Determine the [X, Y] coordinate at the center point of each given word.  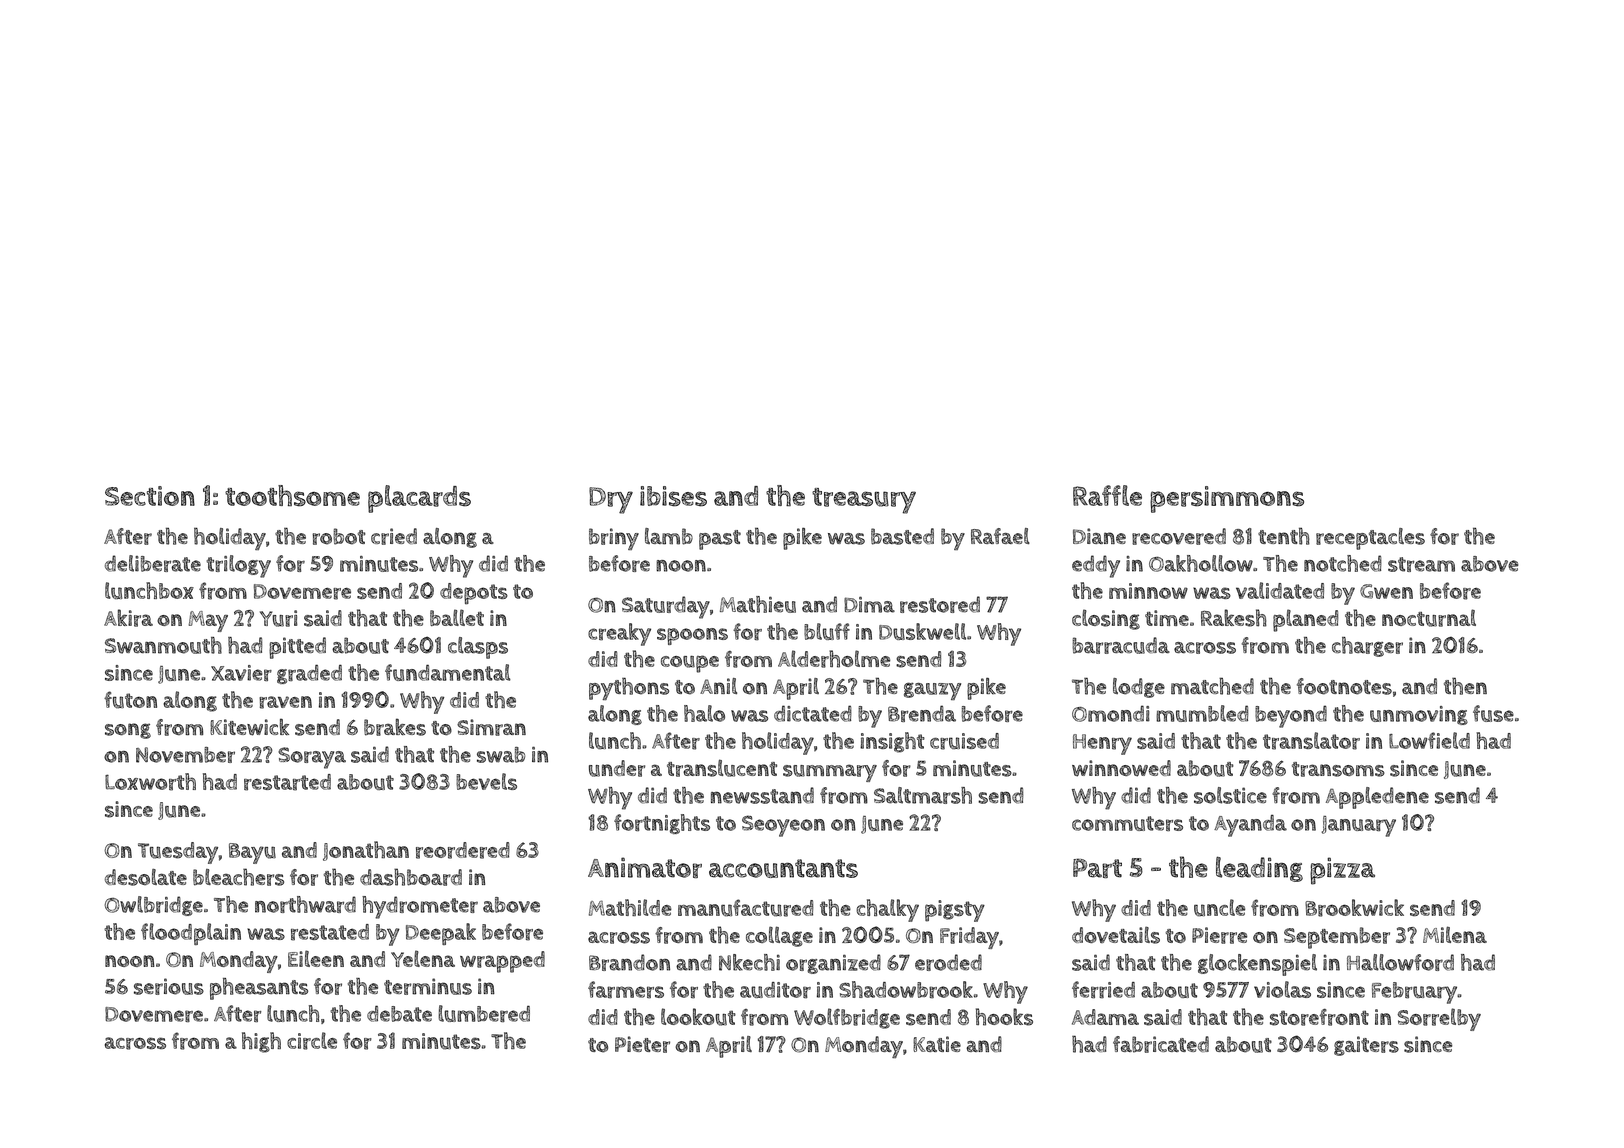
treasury [864, 501]
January [1358, 826]
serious [169, 986]
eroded [948, 962]
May [208, 621]
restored [940, 604]
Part [1097, 868]
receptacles [1370, 539]
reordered [463, 850]
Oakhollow [1201, 563]
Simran [491, 727]
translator [1311, 741]
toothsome [292, 496]
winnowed [1121, 768]
